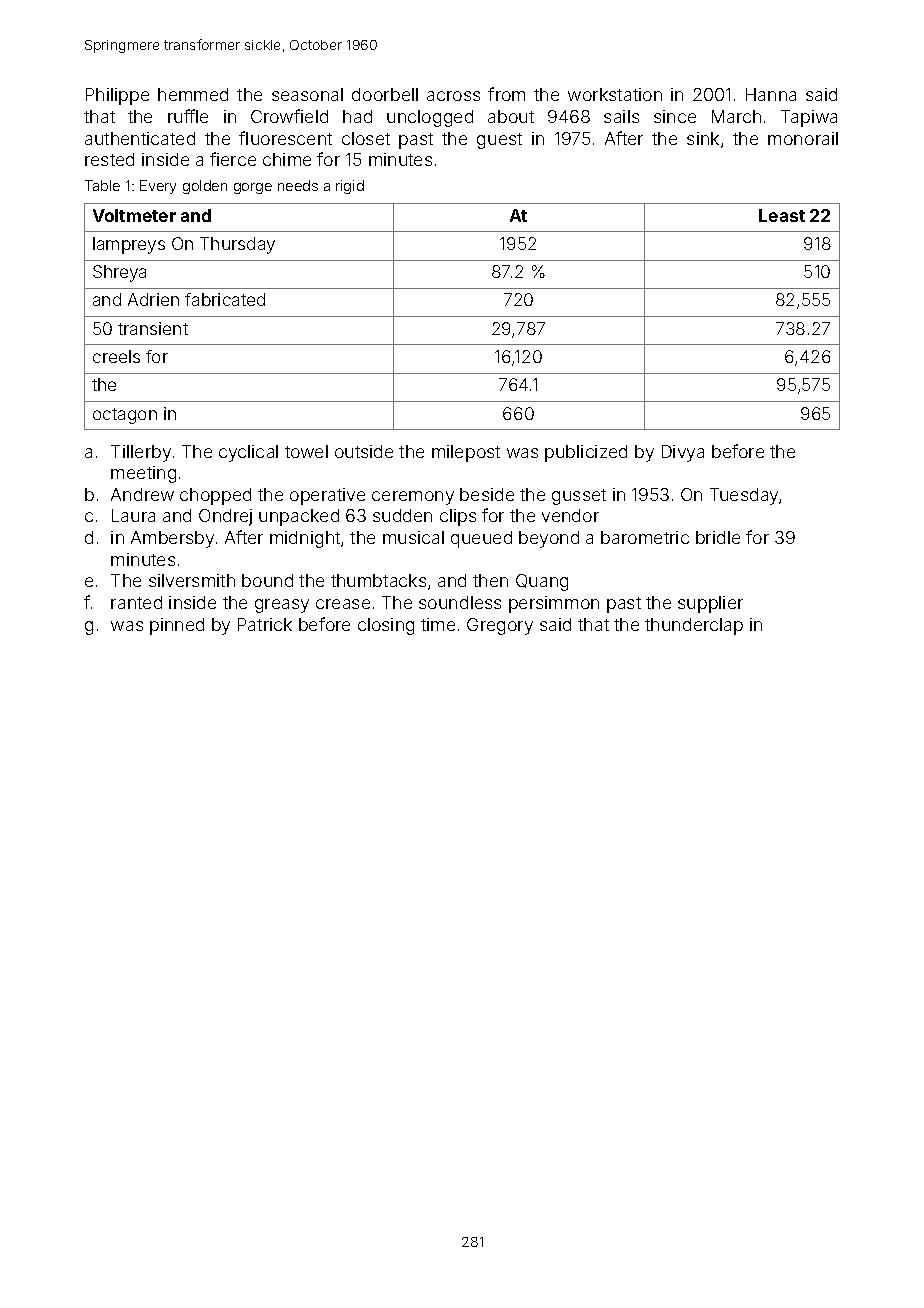 The width and height of the image is (924, 1308). I want to click on beyond, so click(549, 539).
